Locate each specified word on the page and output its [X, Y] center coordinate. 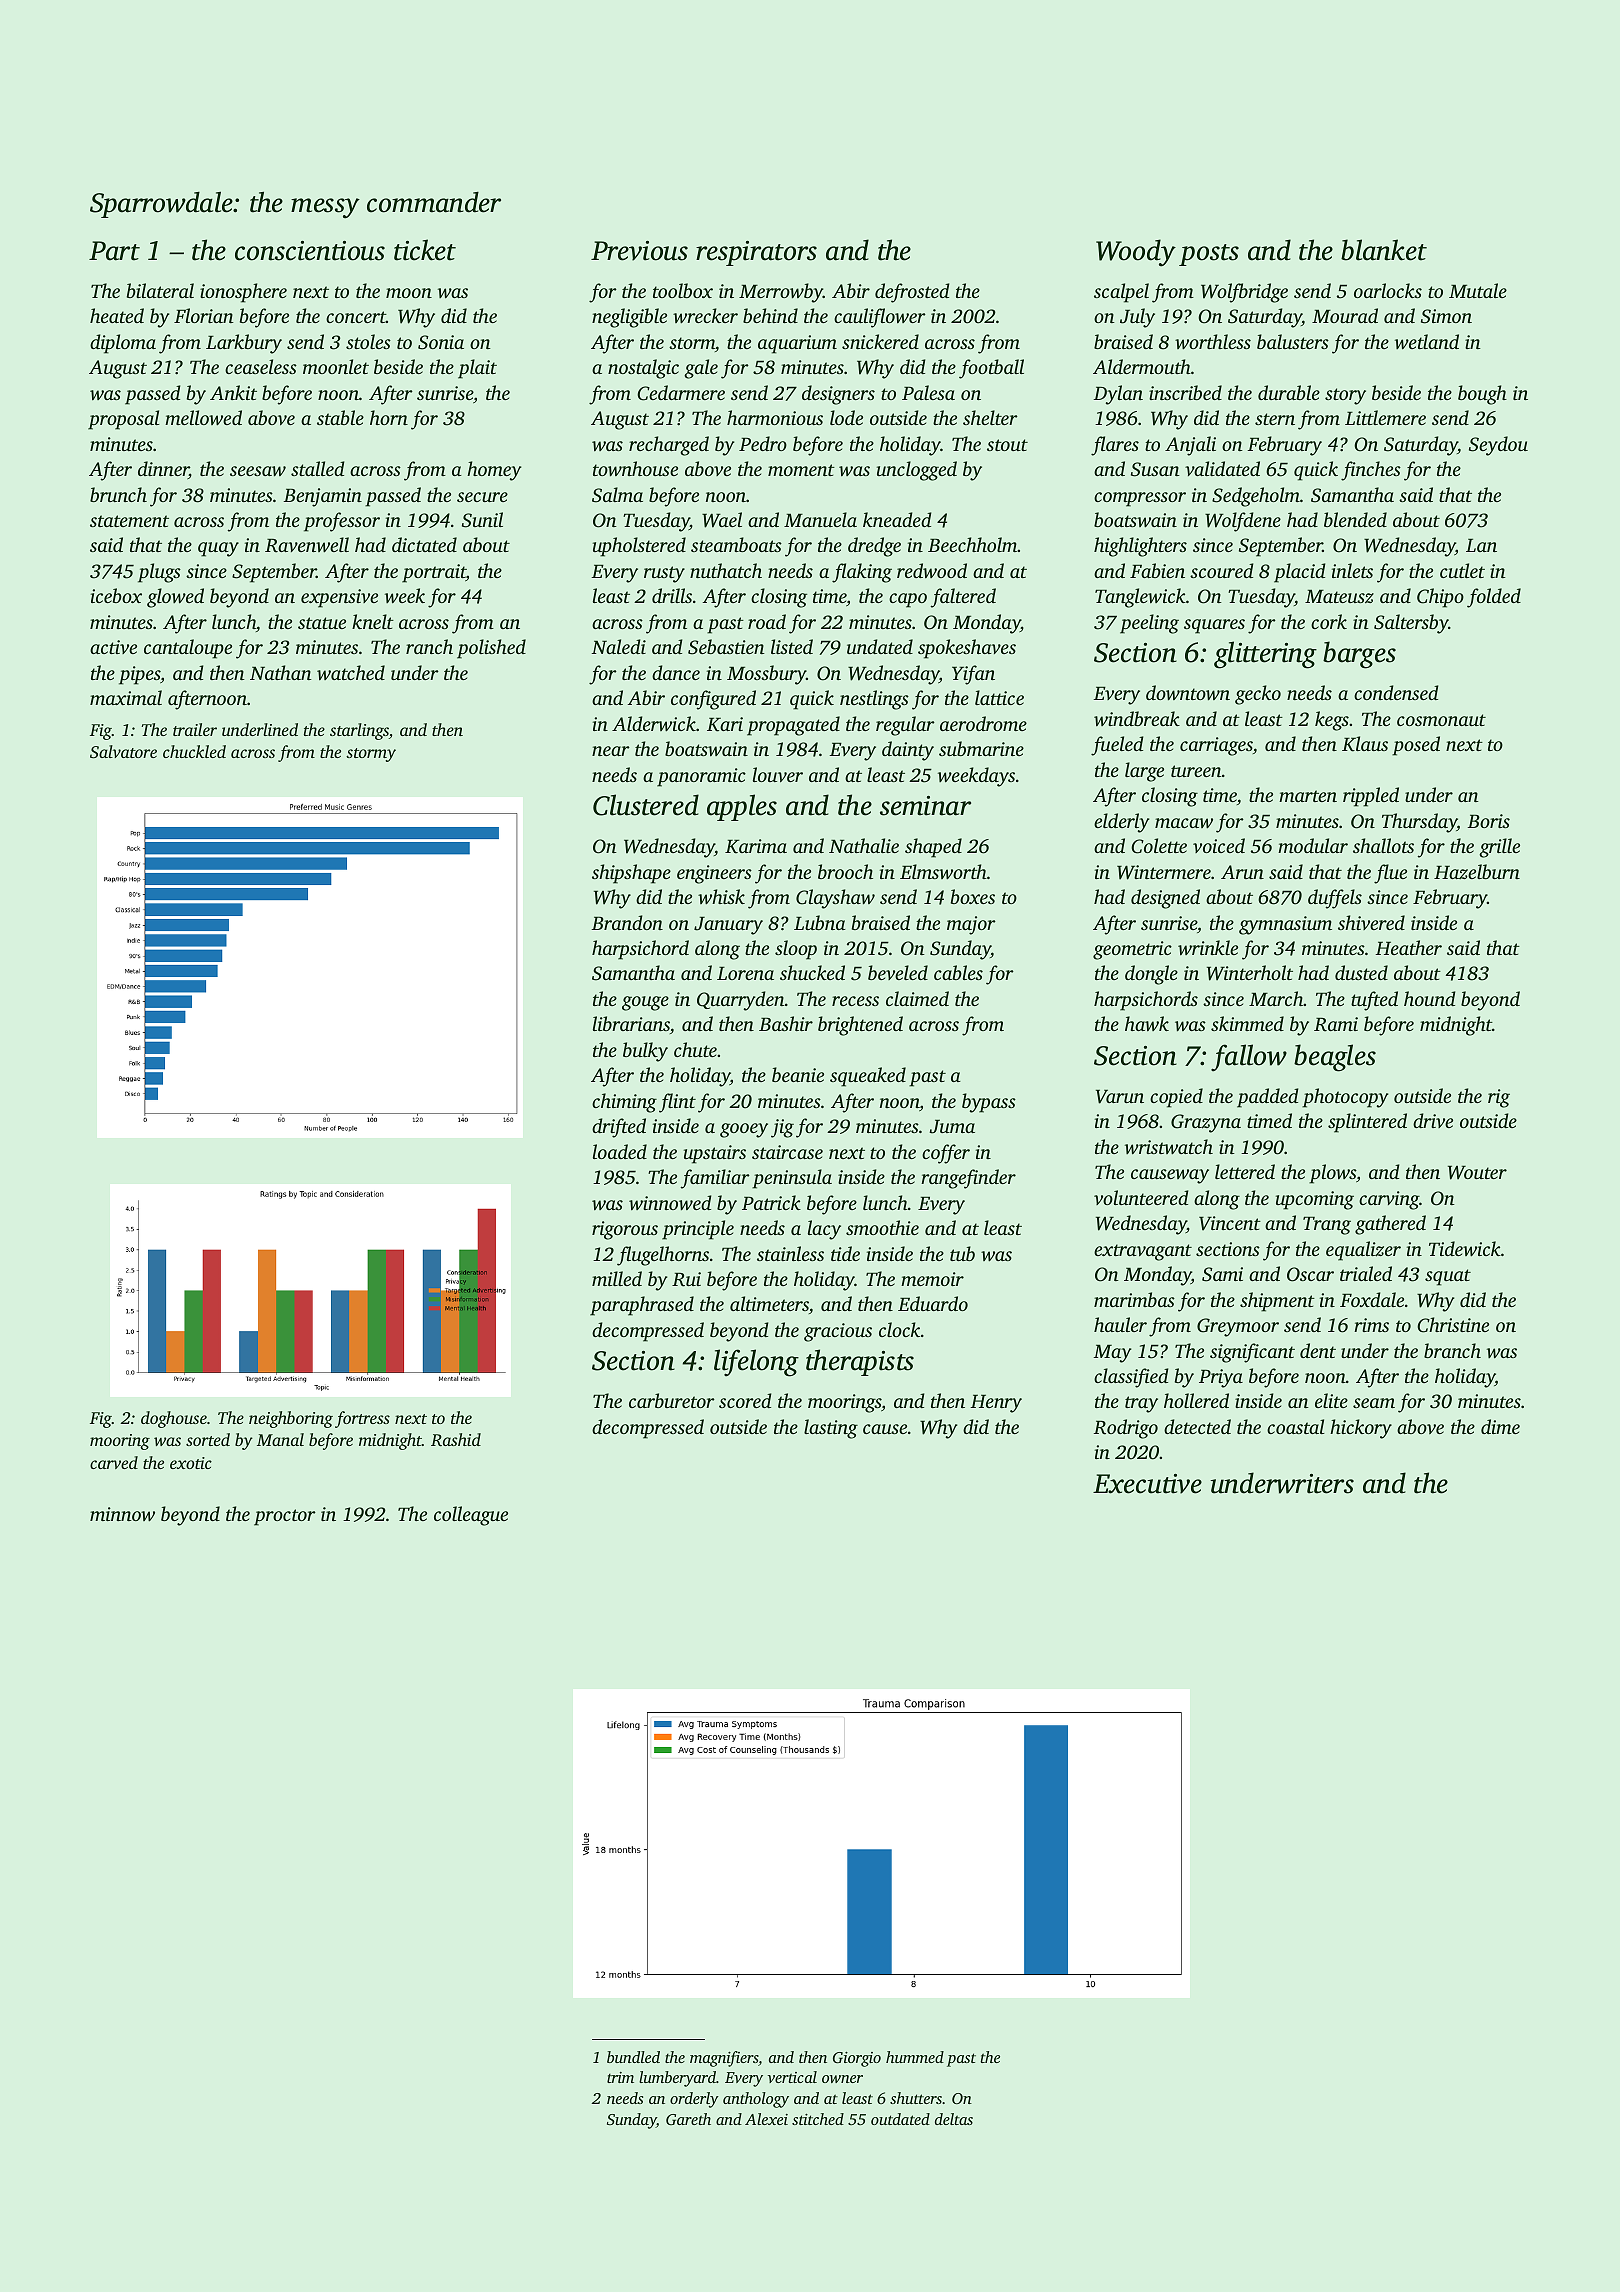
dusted [1361, 972]
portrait [434, 573]
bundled [633, 2057]
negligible [629, 318]
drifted [619, 1128]
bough [1482, 395]
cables [958, 972]
